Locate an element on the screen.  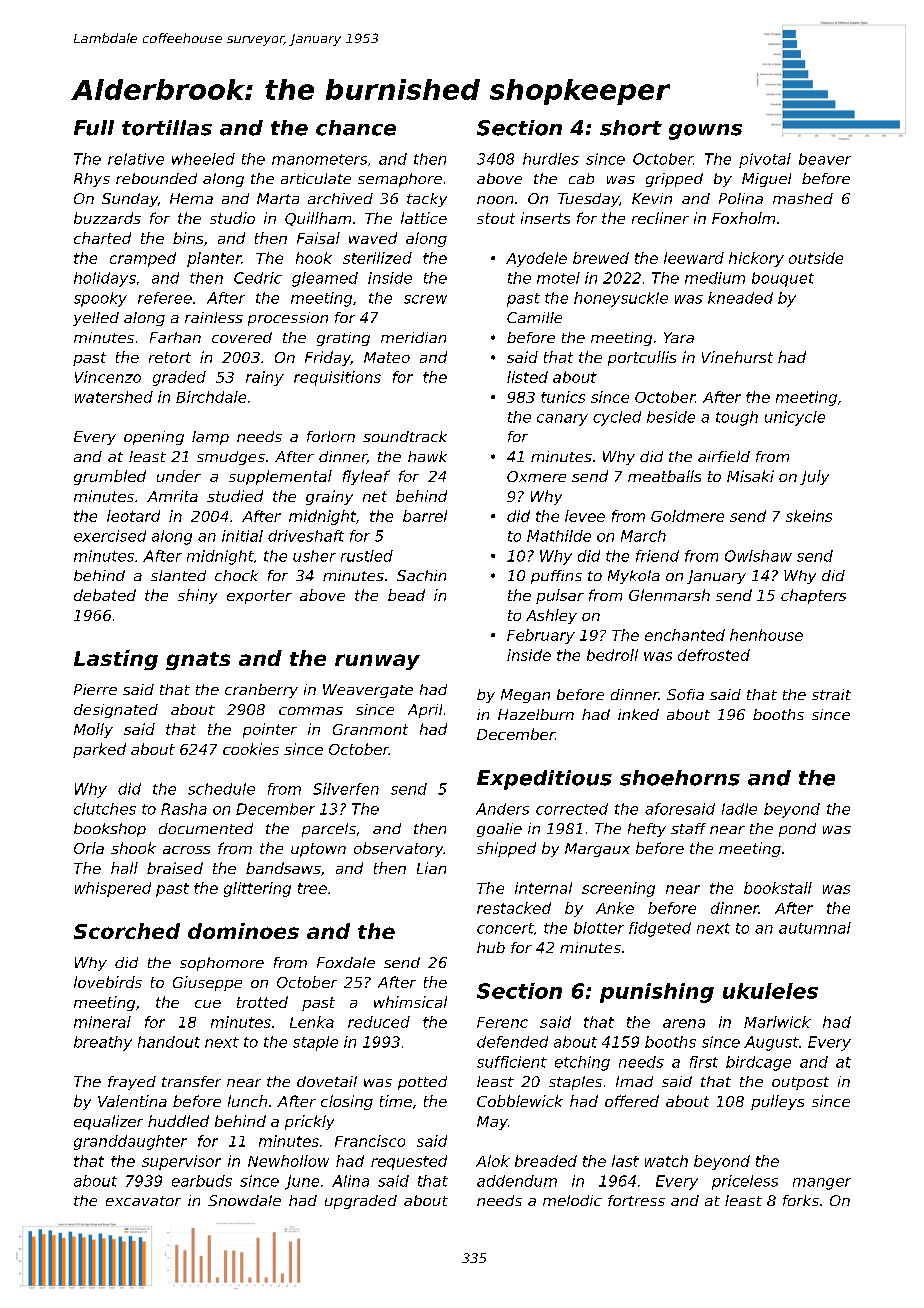
dominoes is located at coordinates (243, 931).
